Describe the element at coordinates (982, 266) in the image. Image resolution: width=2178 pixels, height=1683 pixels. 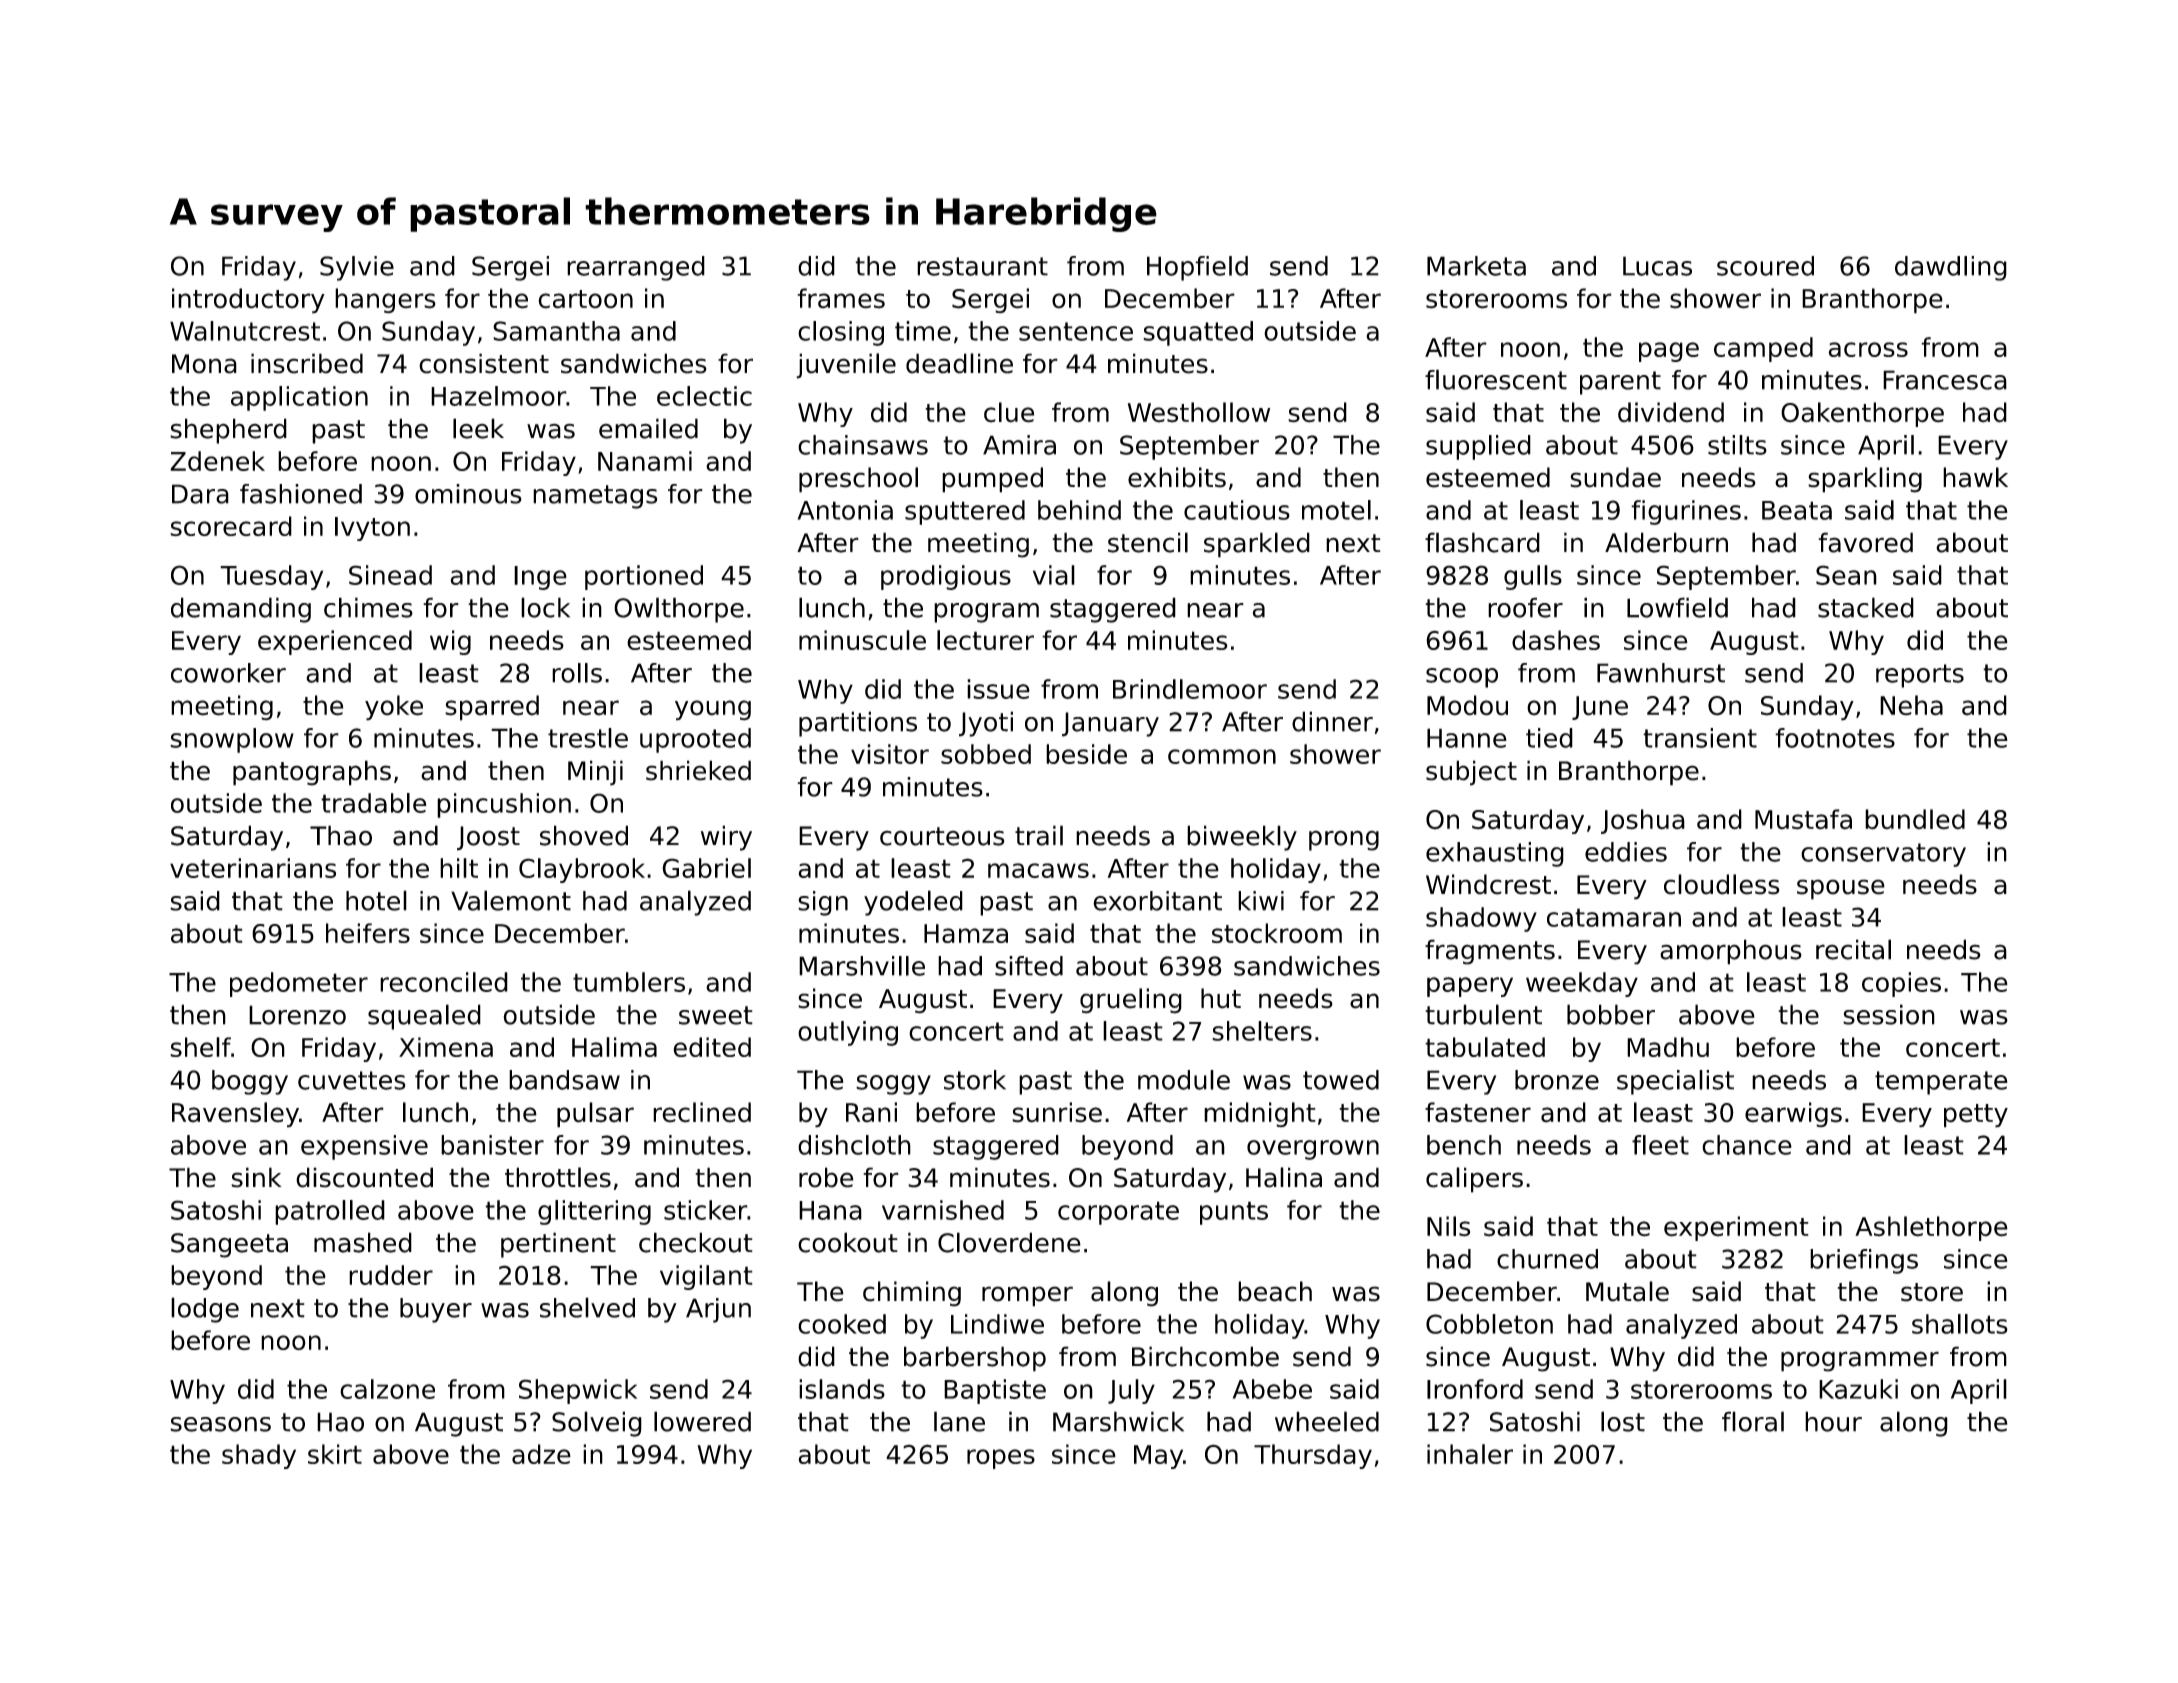
I see `restaurant` at that location.
